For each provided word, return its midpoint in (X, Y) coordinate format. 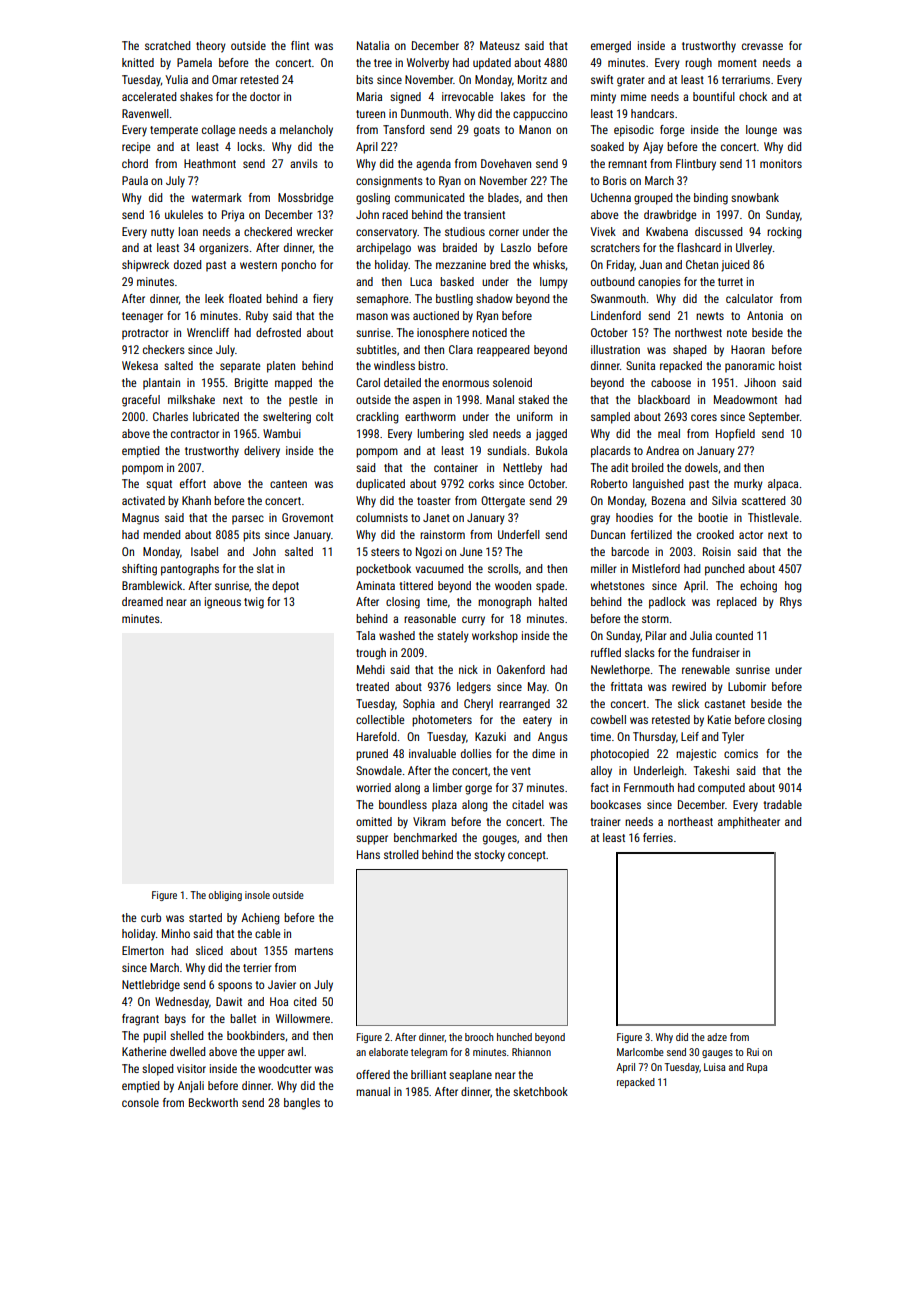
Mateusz (500, 45)
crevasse (762, 46)
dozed (187, 264)
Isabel (204, 551)
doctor (265, 96)
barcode (630, 551)
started (205, 917)
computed (721, 789)
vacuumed (439, 568)
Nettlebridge (151, 986)
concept (527, 856)
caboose (671, 382)
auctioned (436, 315)
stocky (489, 856)
